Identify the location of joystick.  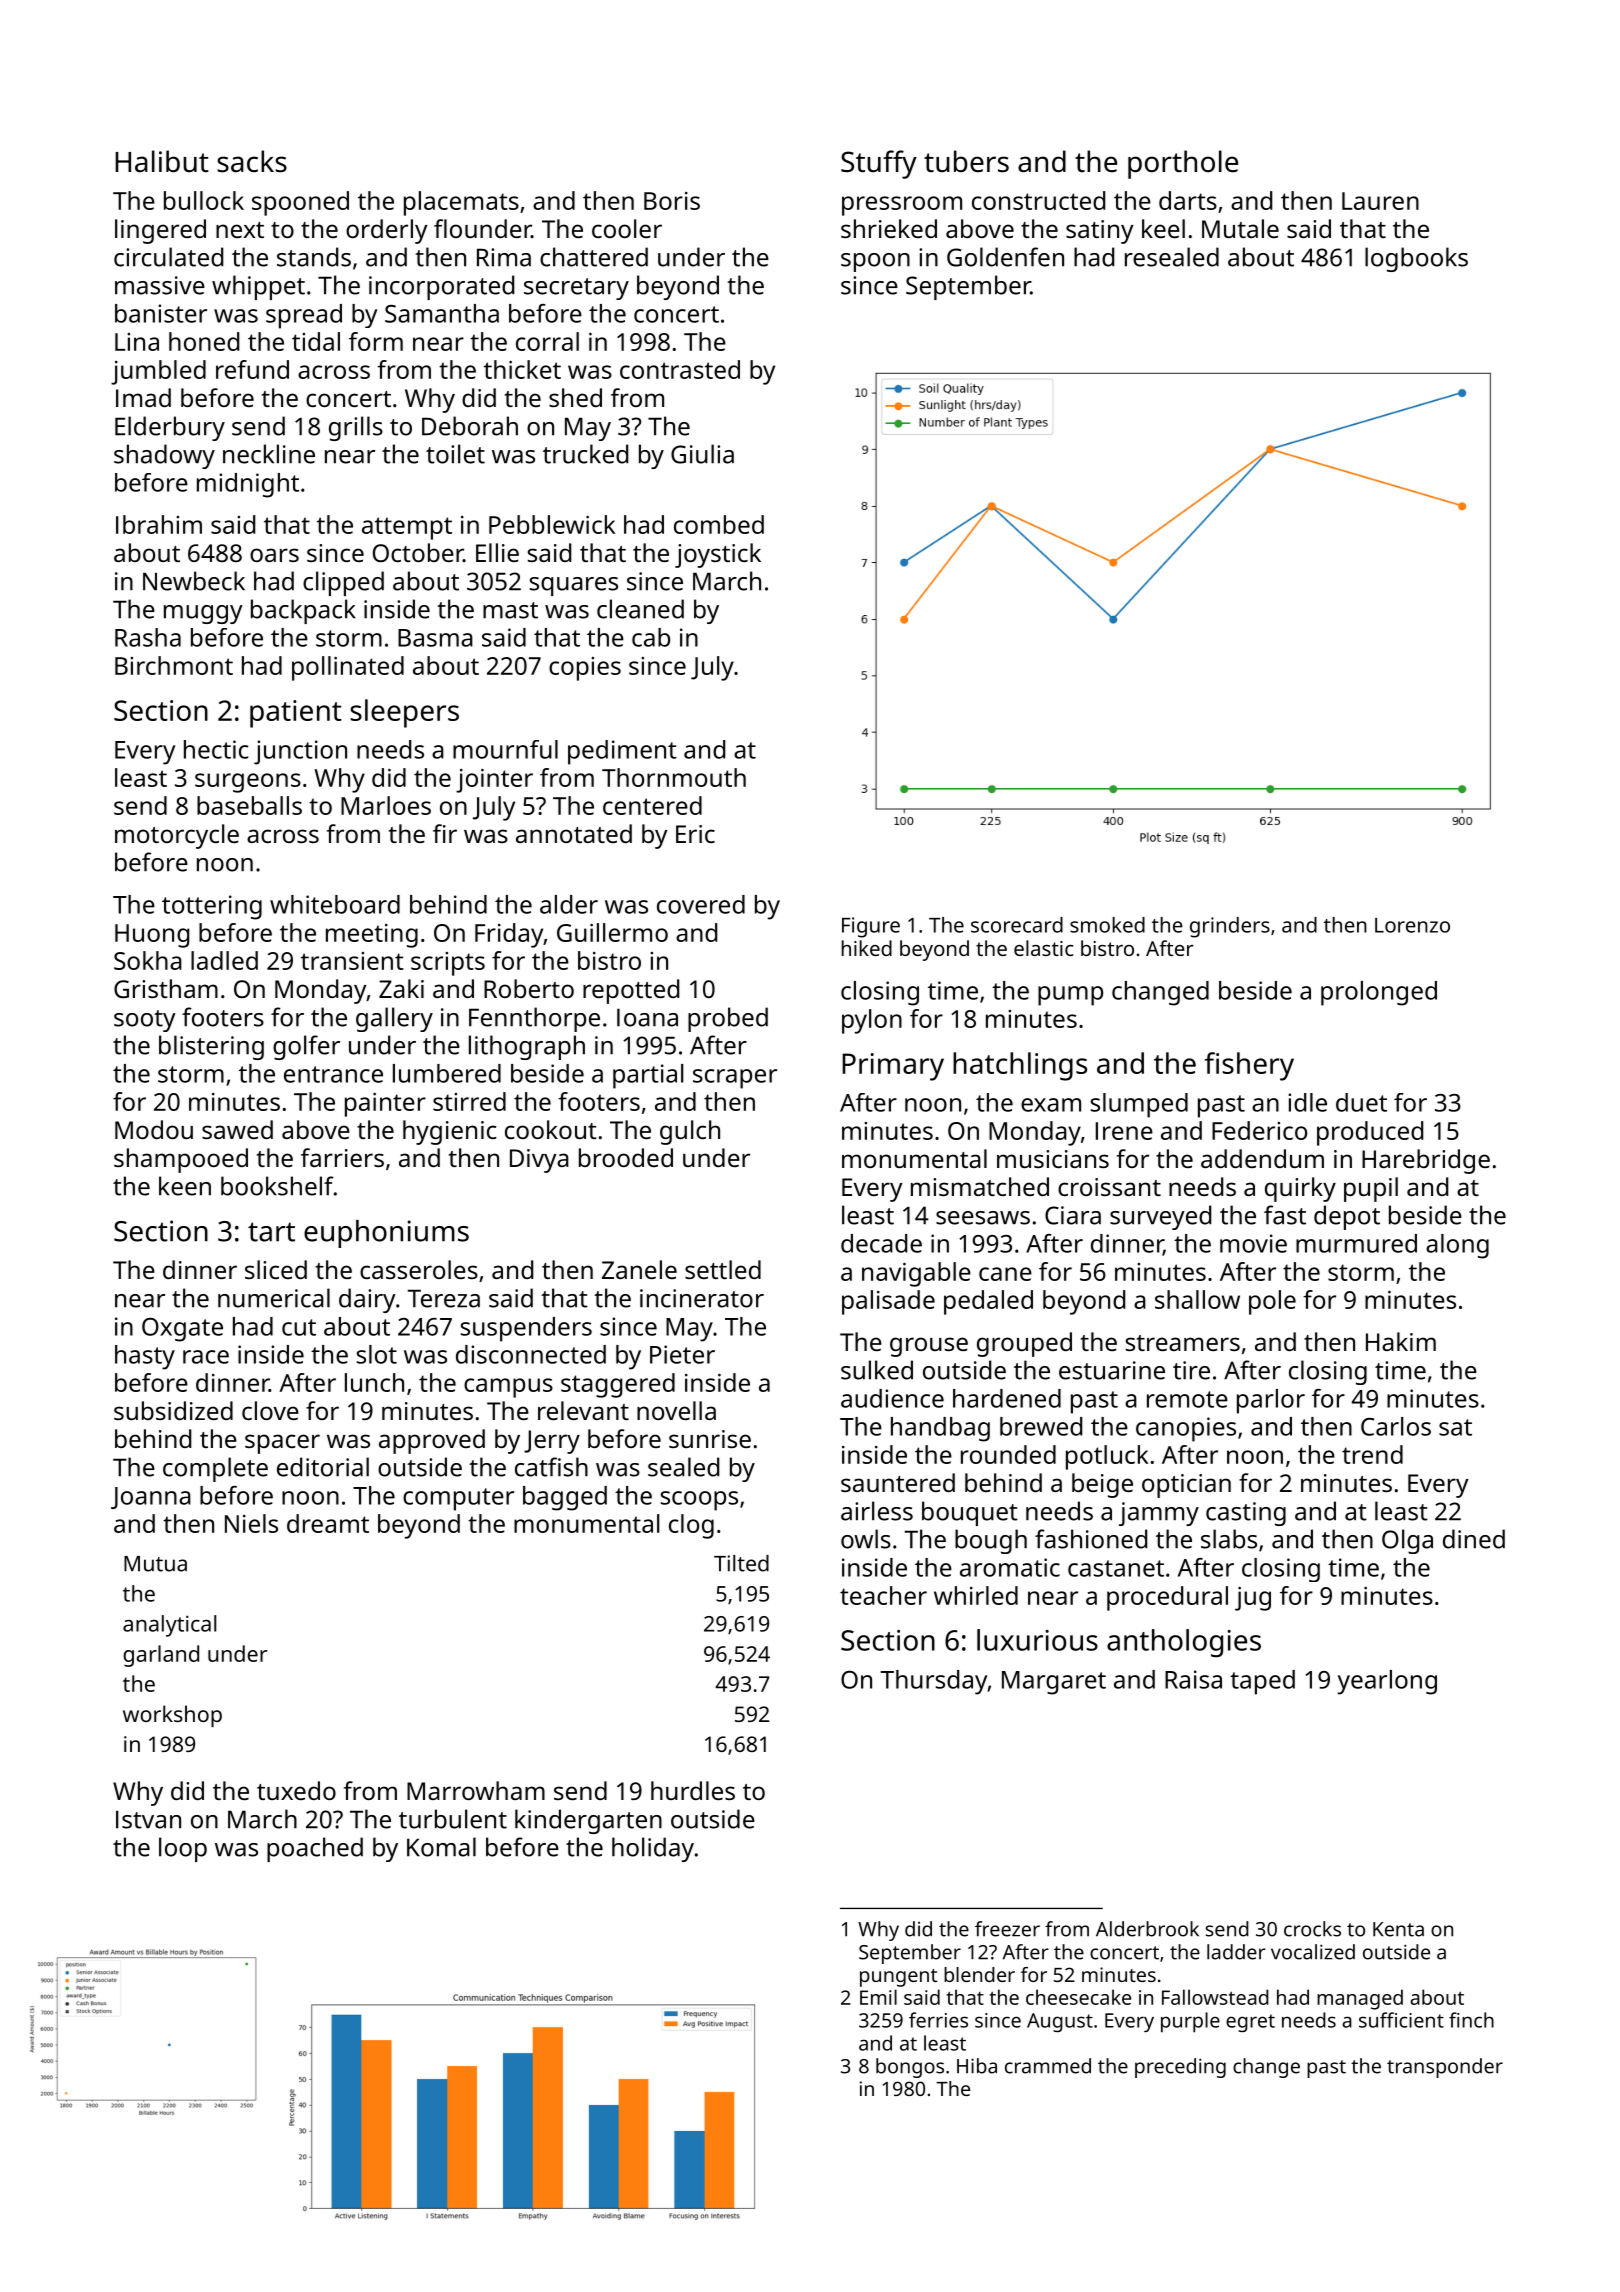
(718, 555).
